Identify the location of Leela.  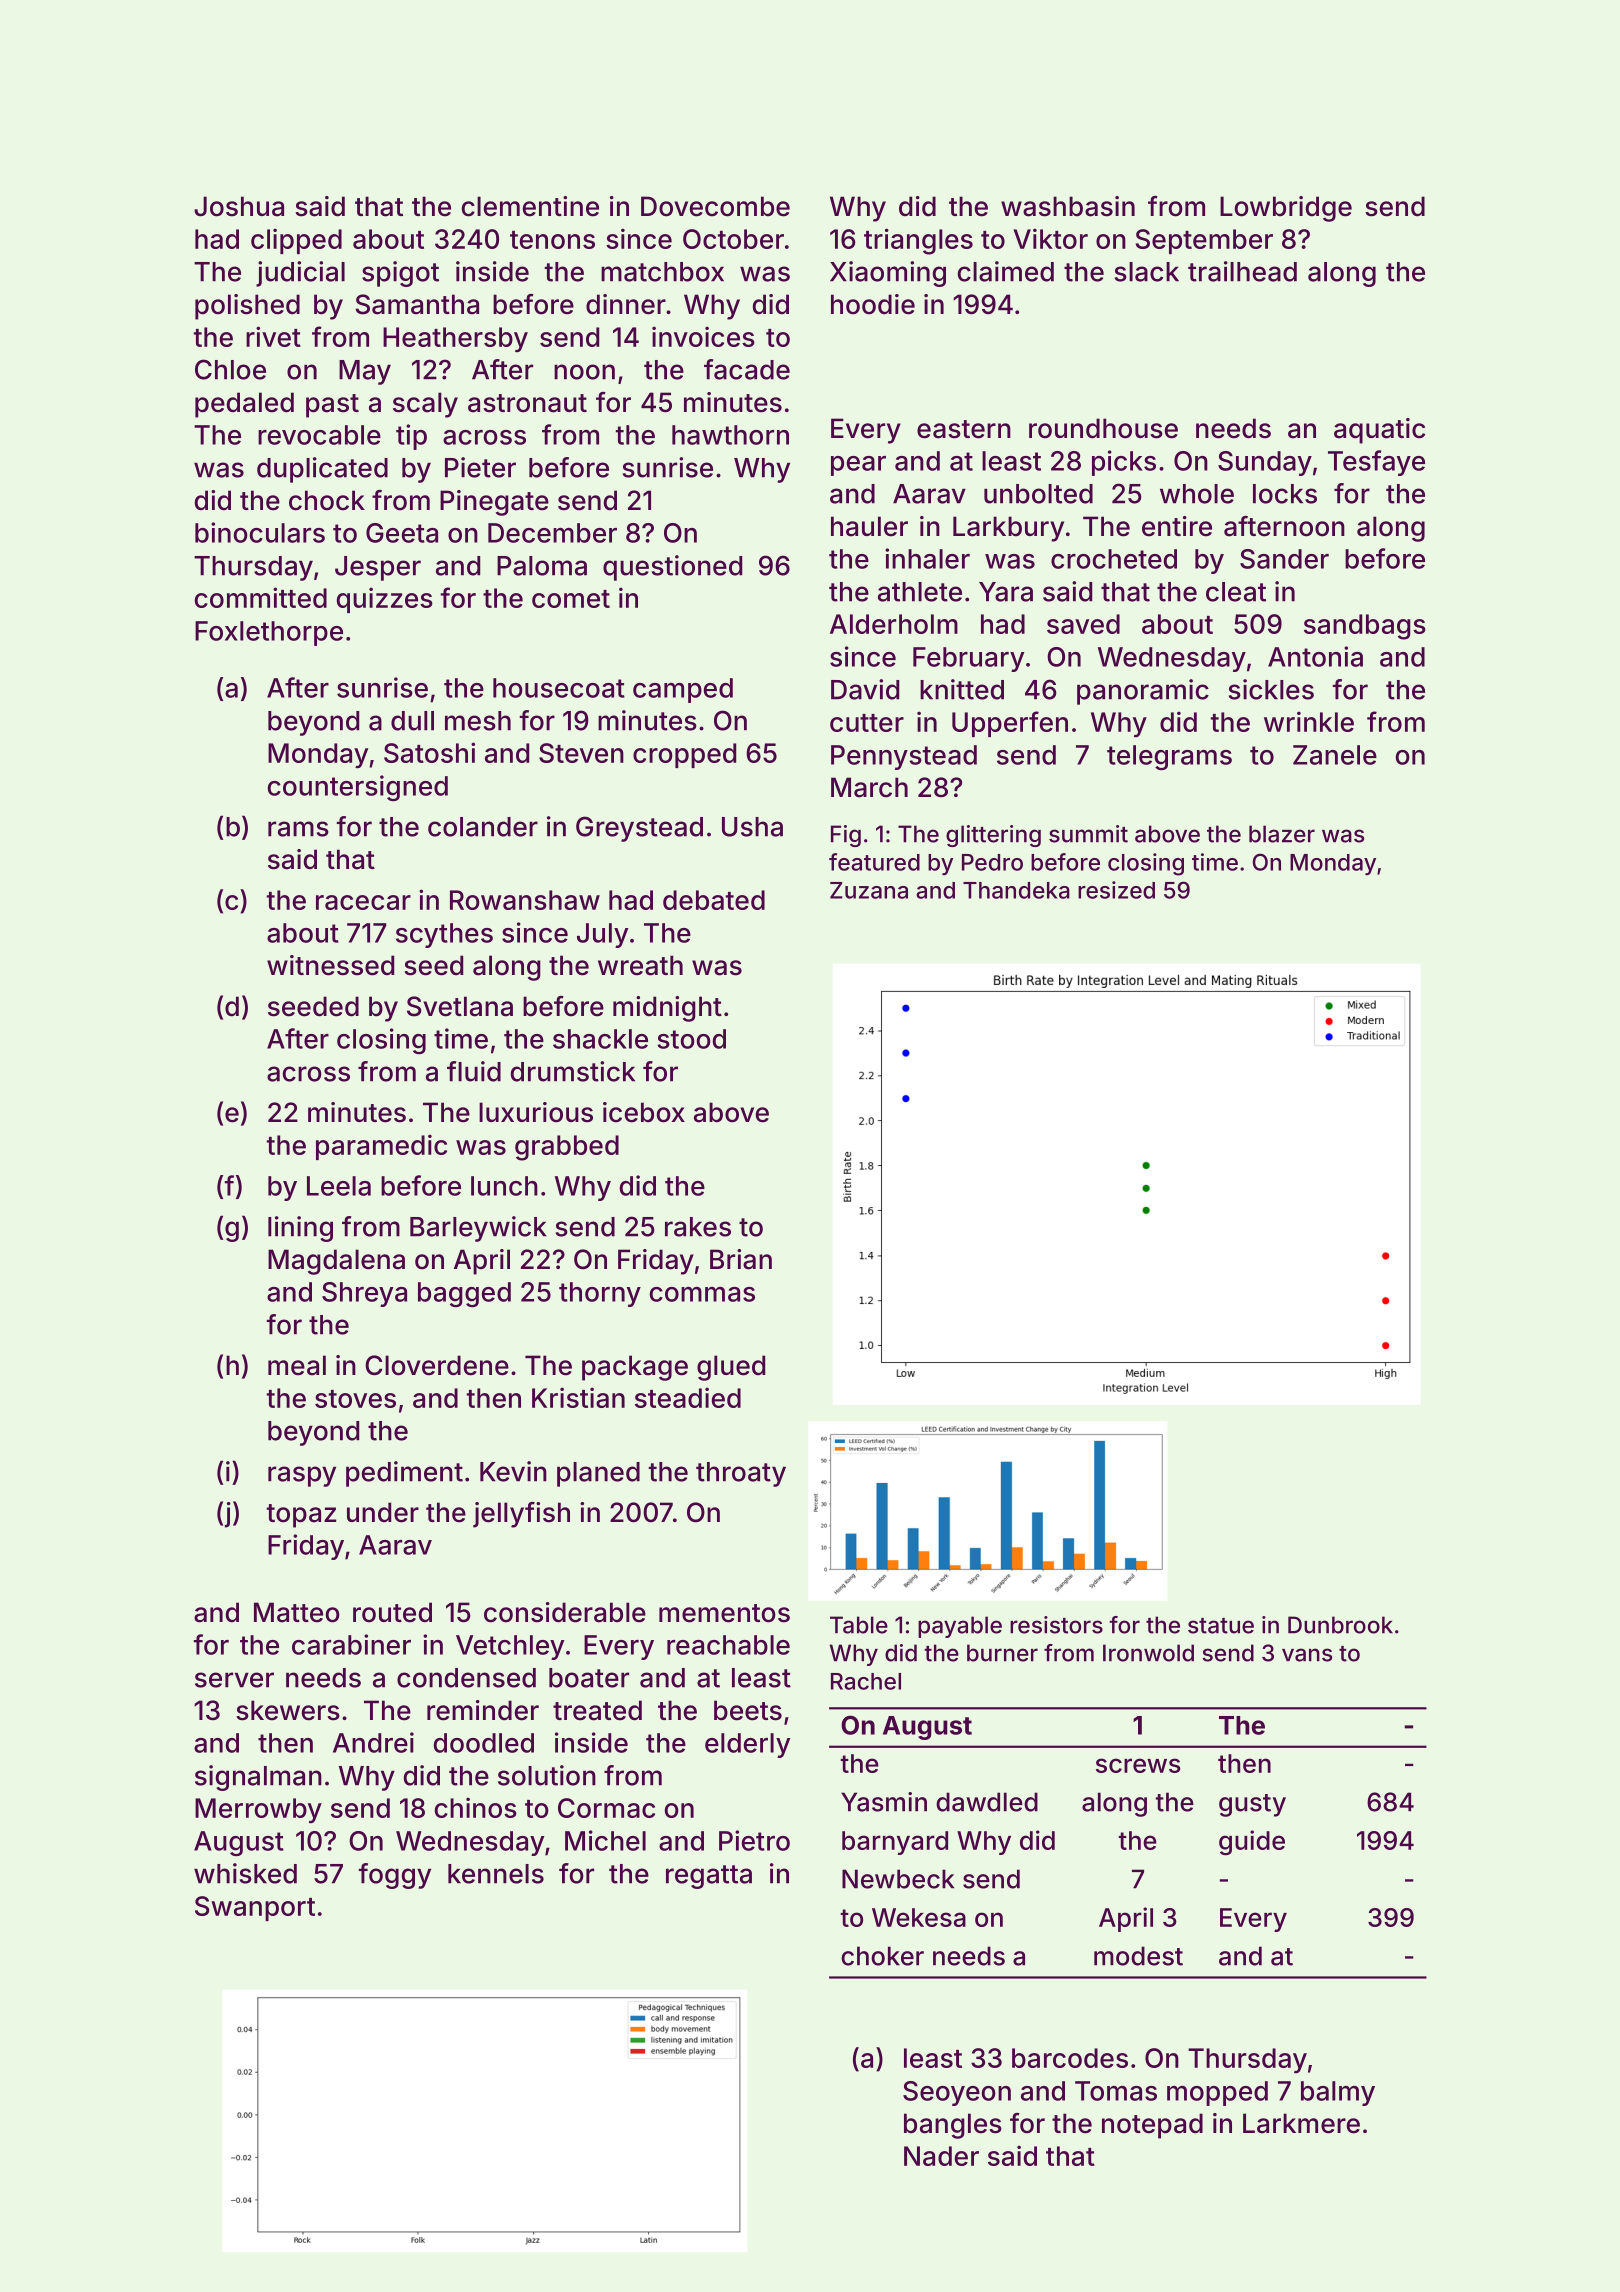
(339, 1186).
